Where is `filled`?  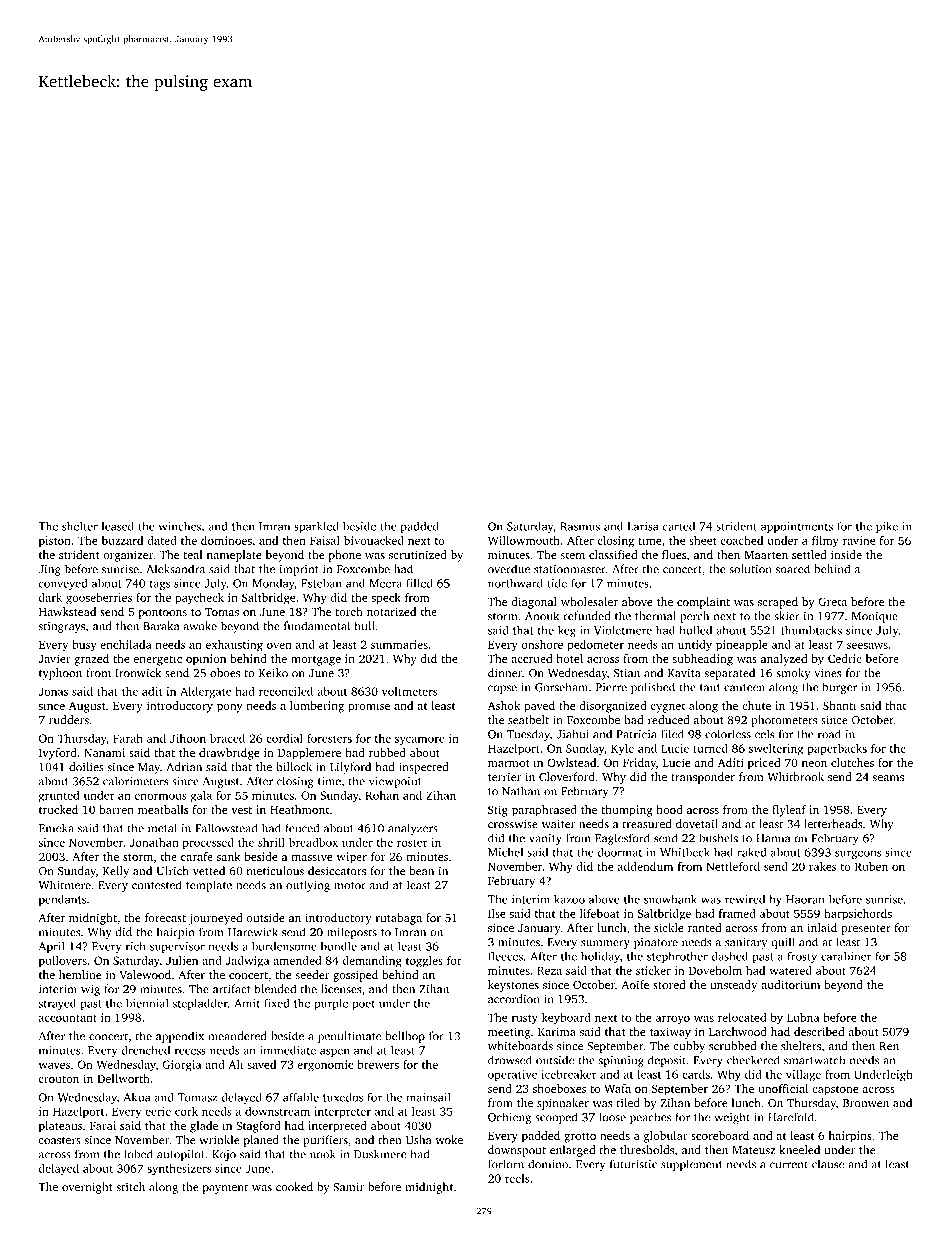
filled is located at coordinates (419, 583).
